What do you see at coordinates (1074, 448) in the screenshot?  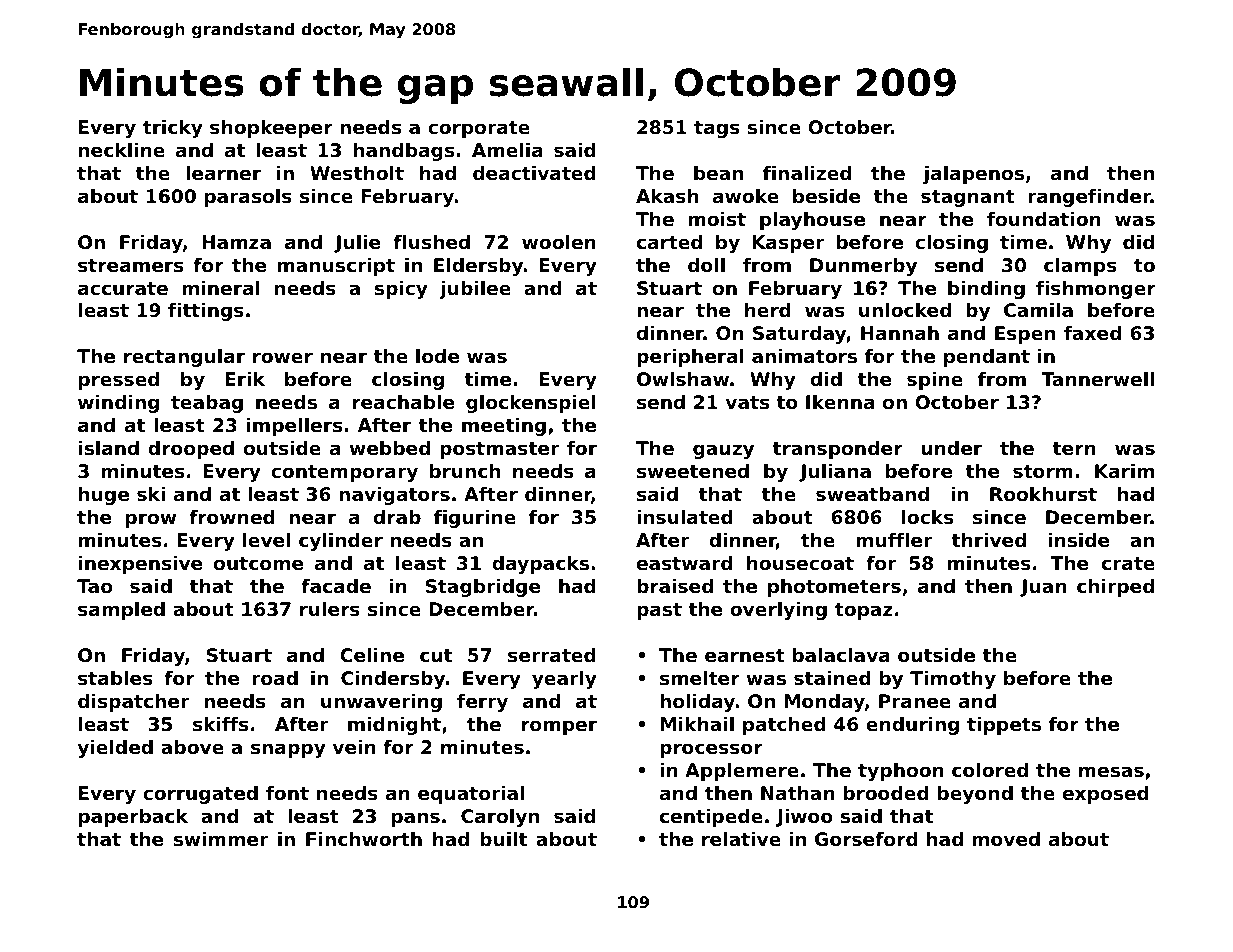 I see `tern` at bounding box center [1074, 448].
